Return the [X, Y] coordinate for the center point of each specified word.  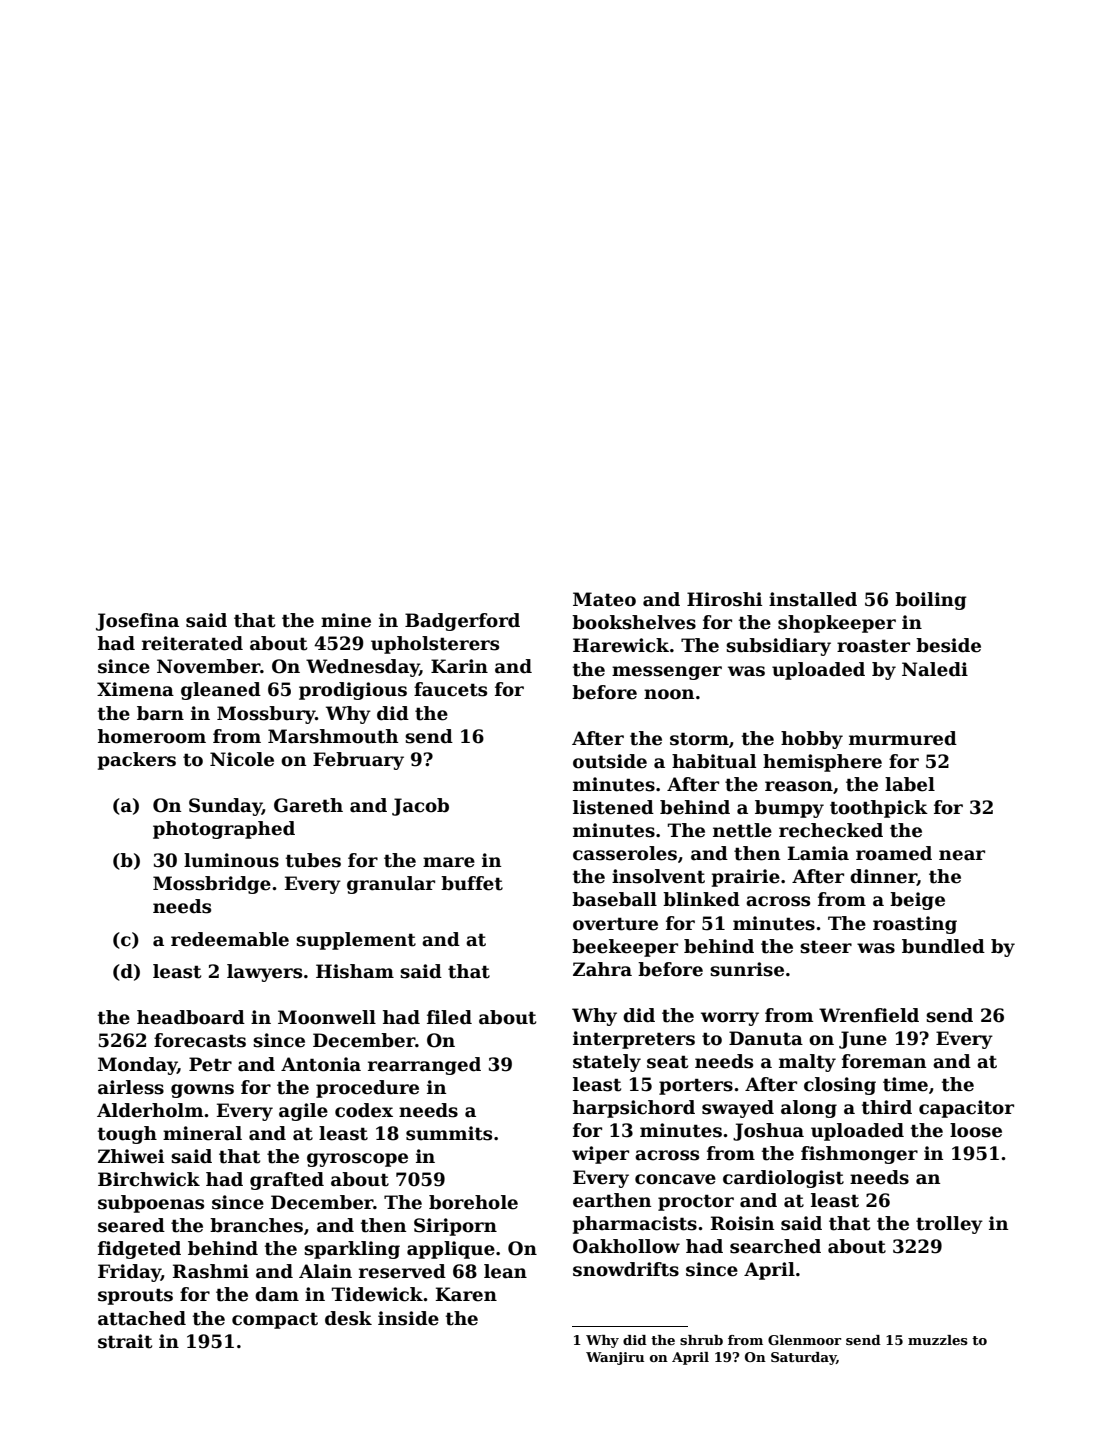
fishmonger [859, 1155]
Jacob [420, 807]
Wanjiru [615, 1358]
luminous [231, 860]
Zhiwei [131, 1156]
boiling [931, 601]
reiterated [192, 643]
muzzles [938, 1340]
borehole [473, 1202]
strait [125, 1341]
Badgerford [462, 622]
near [962, 855]
